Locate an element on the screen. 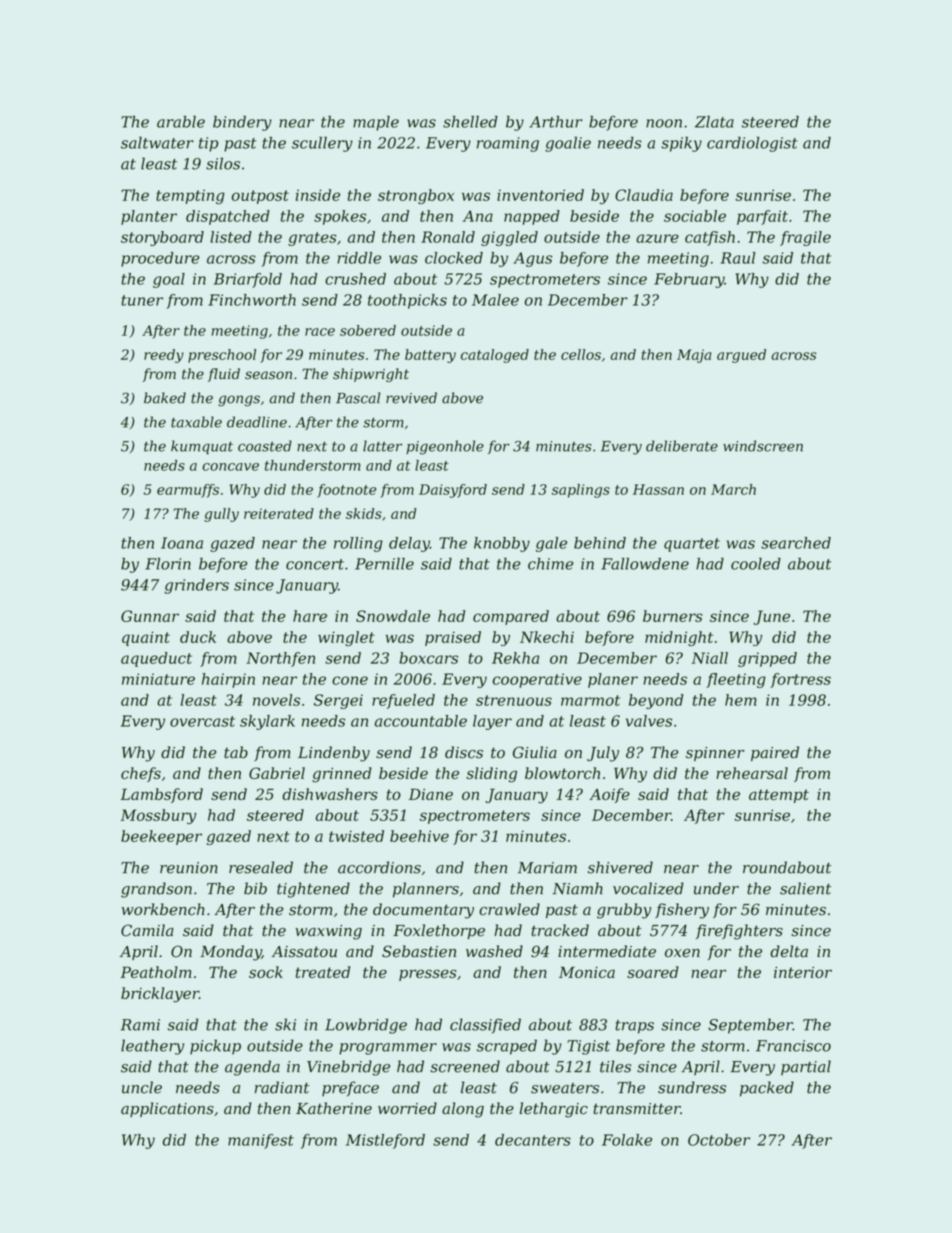 This screenshot has width=952, height=1233. Agus is located at coordinates (532, 259).
